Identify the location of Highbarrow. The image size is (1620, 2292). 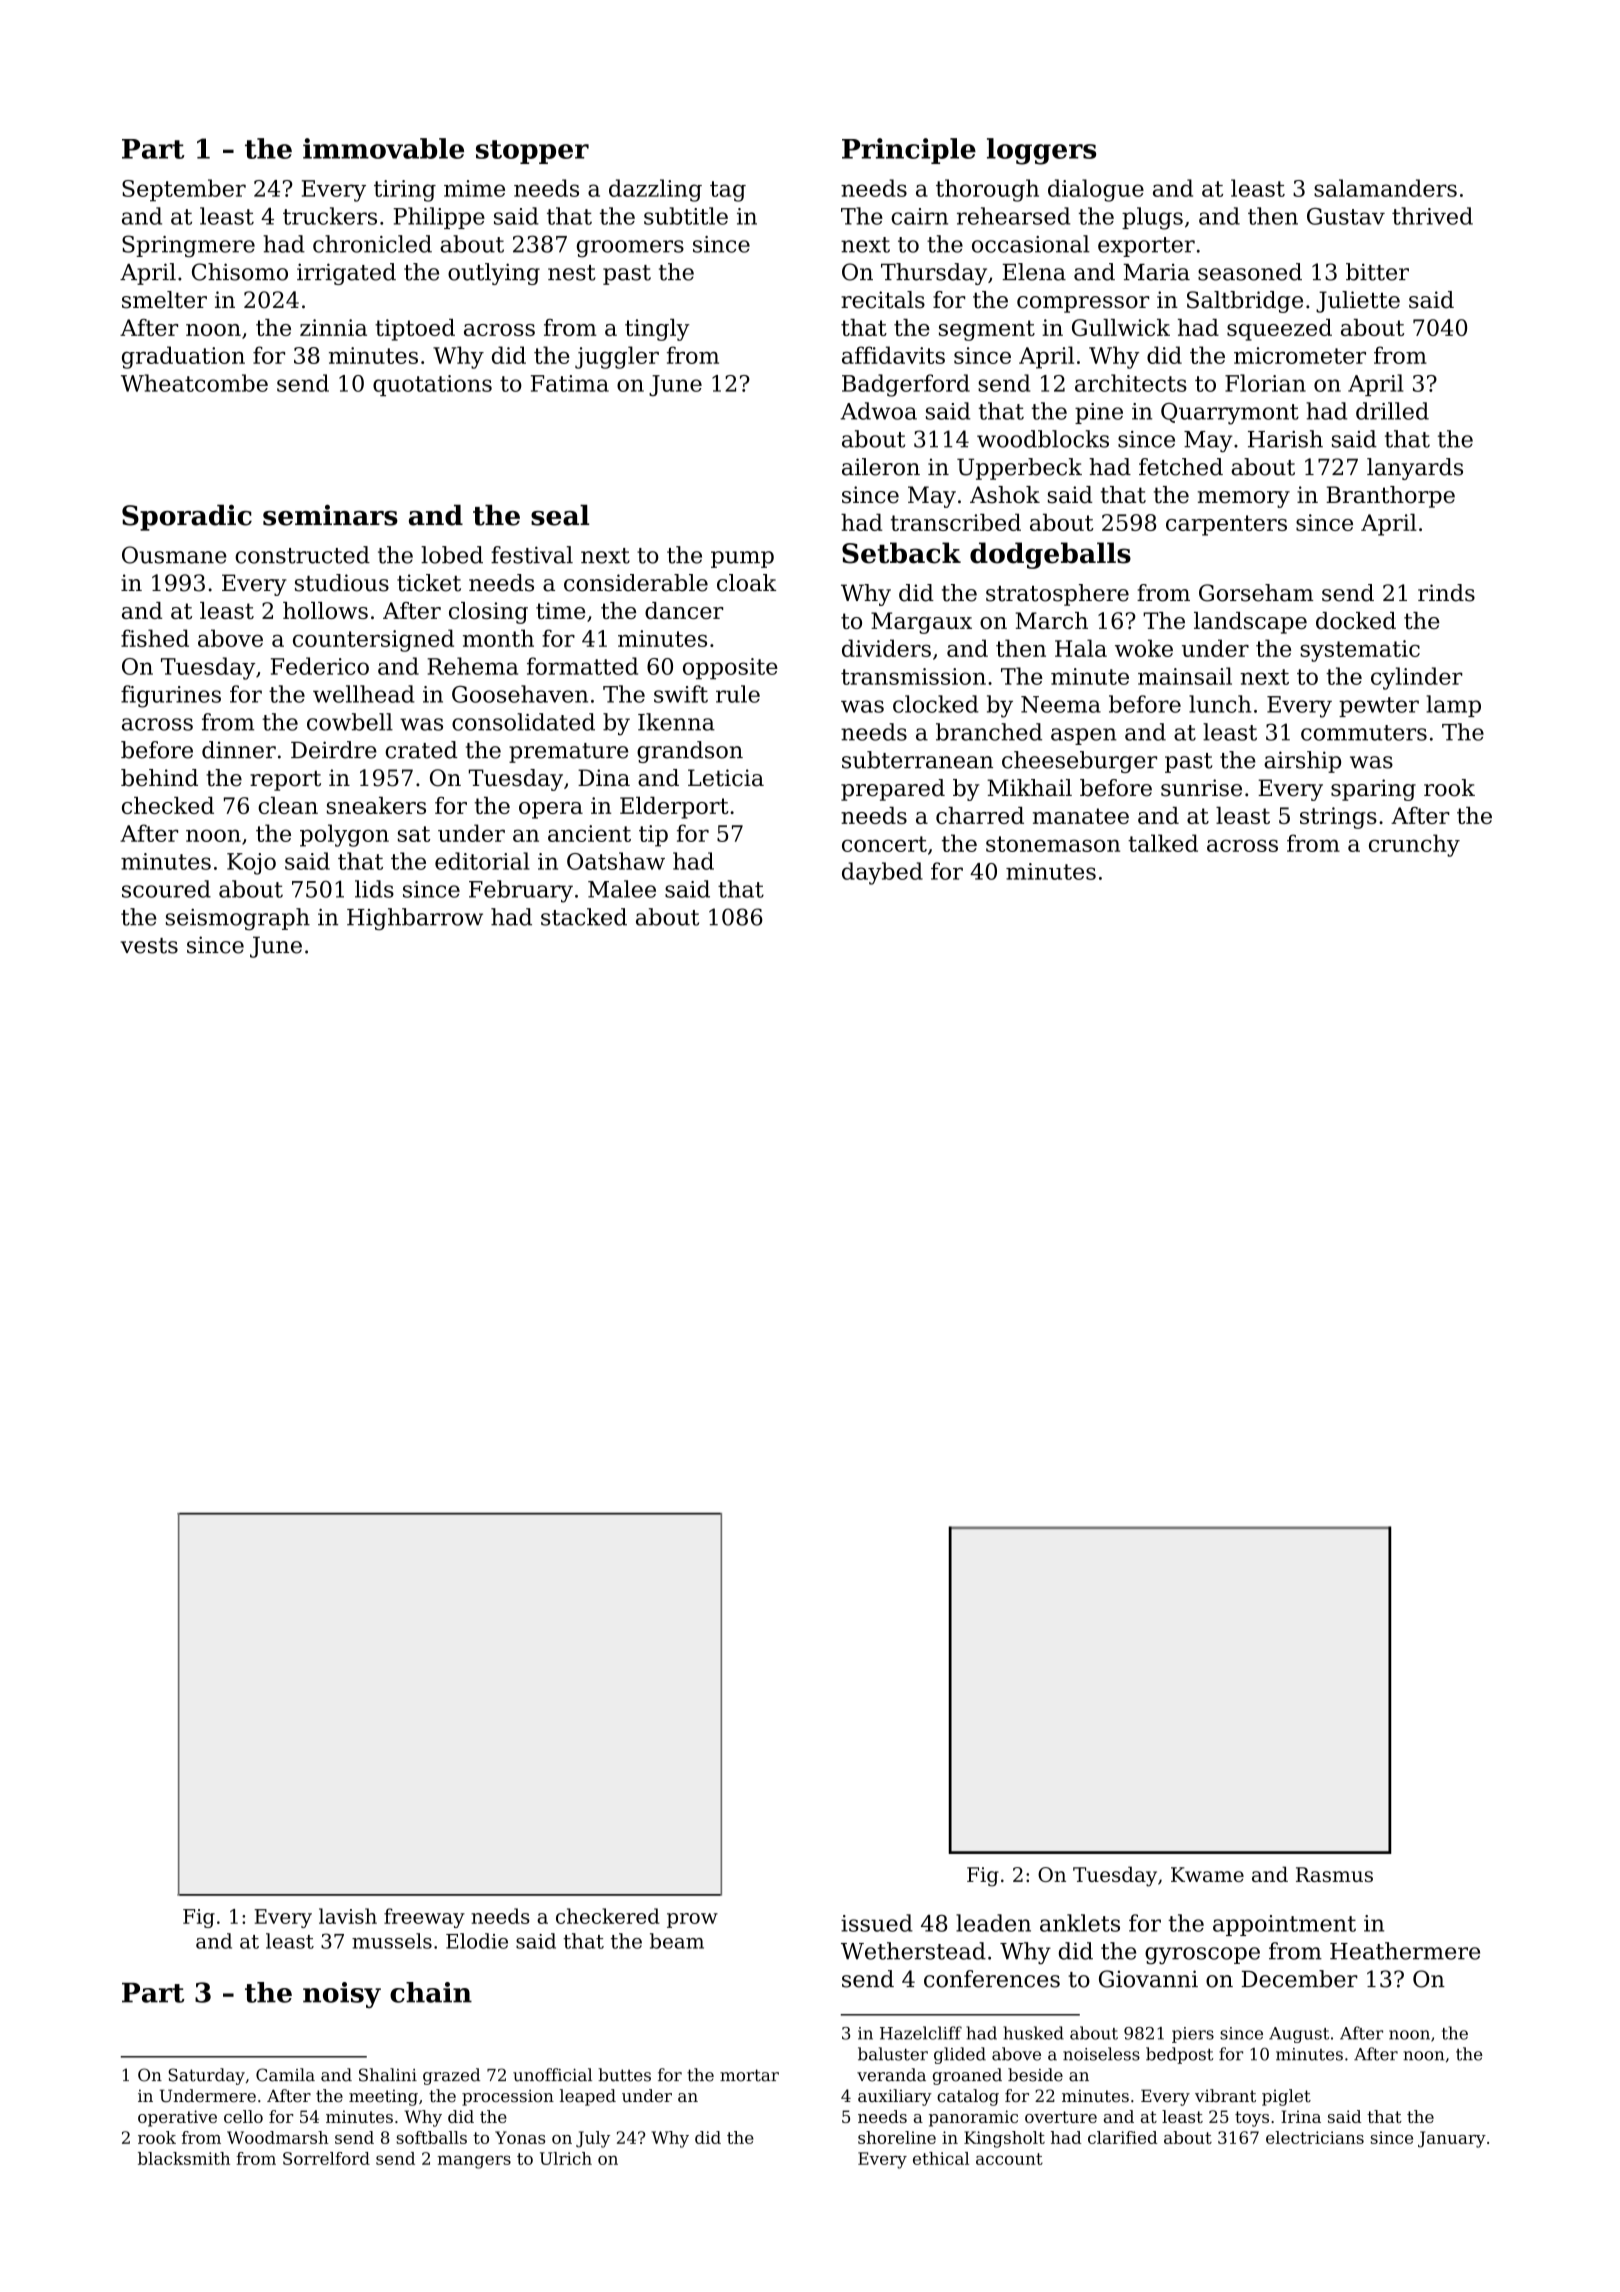
(415, 919).
